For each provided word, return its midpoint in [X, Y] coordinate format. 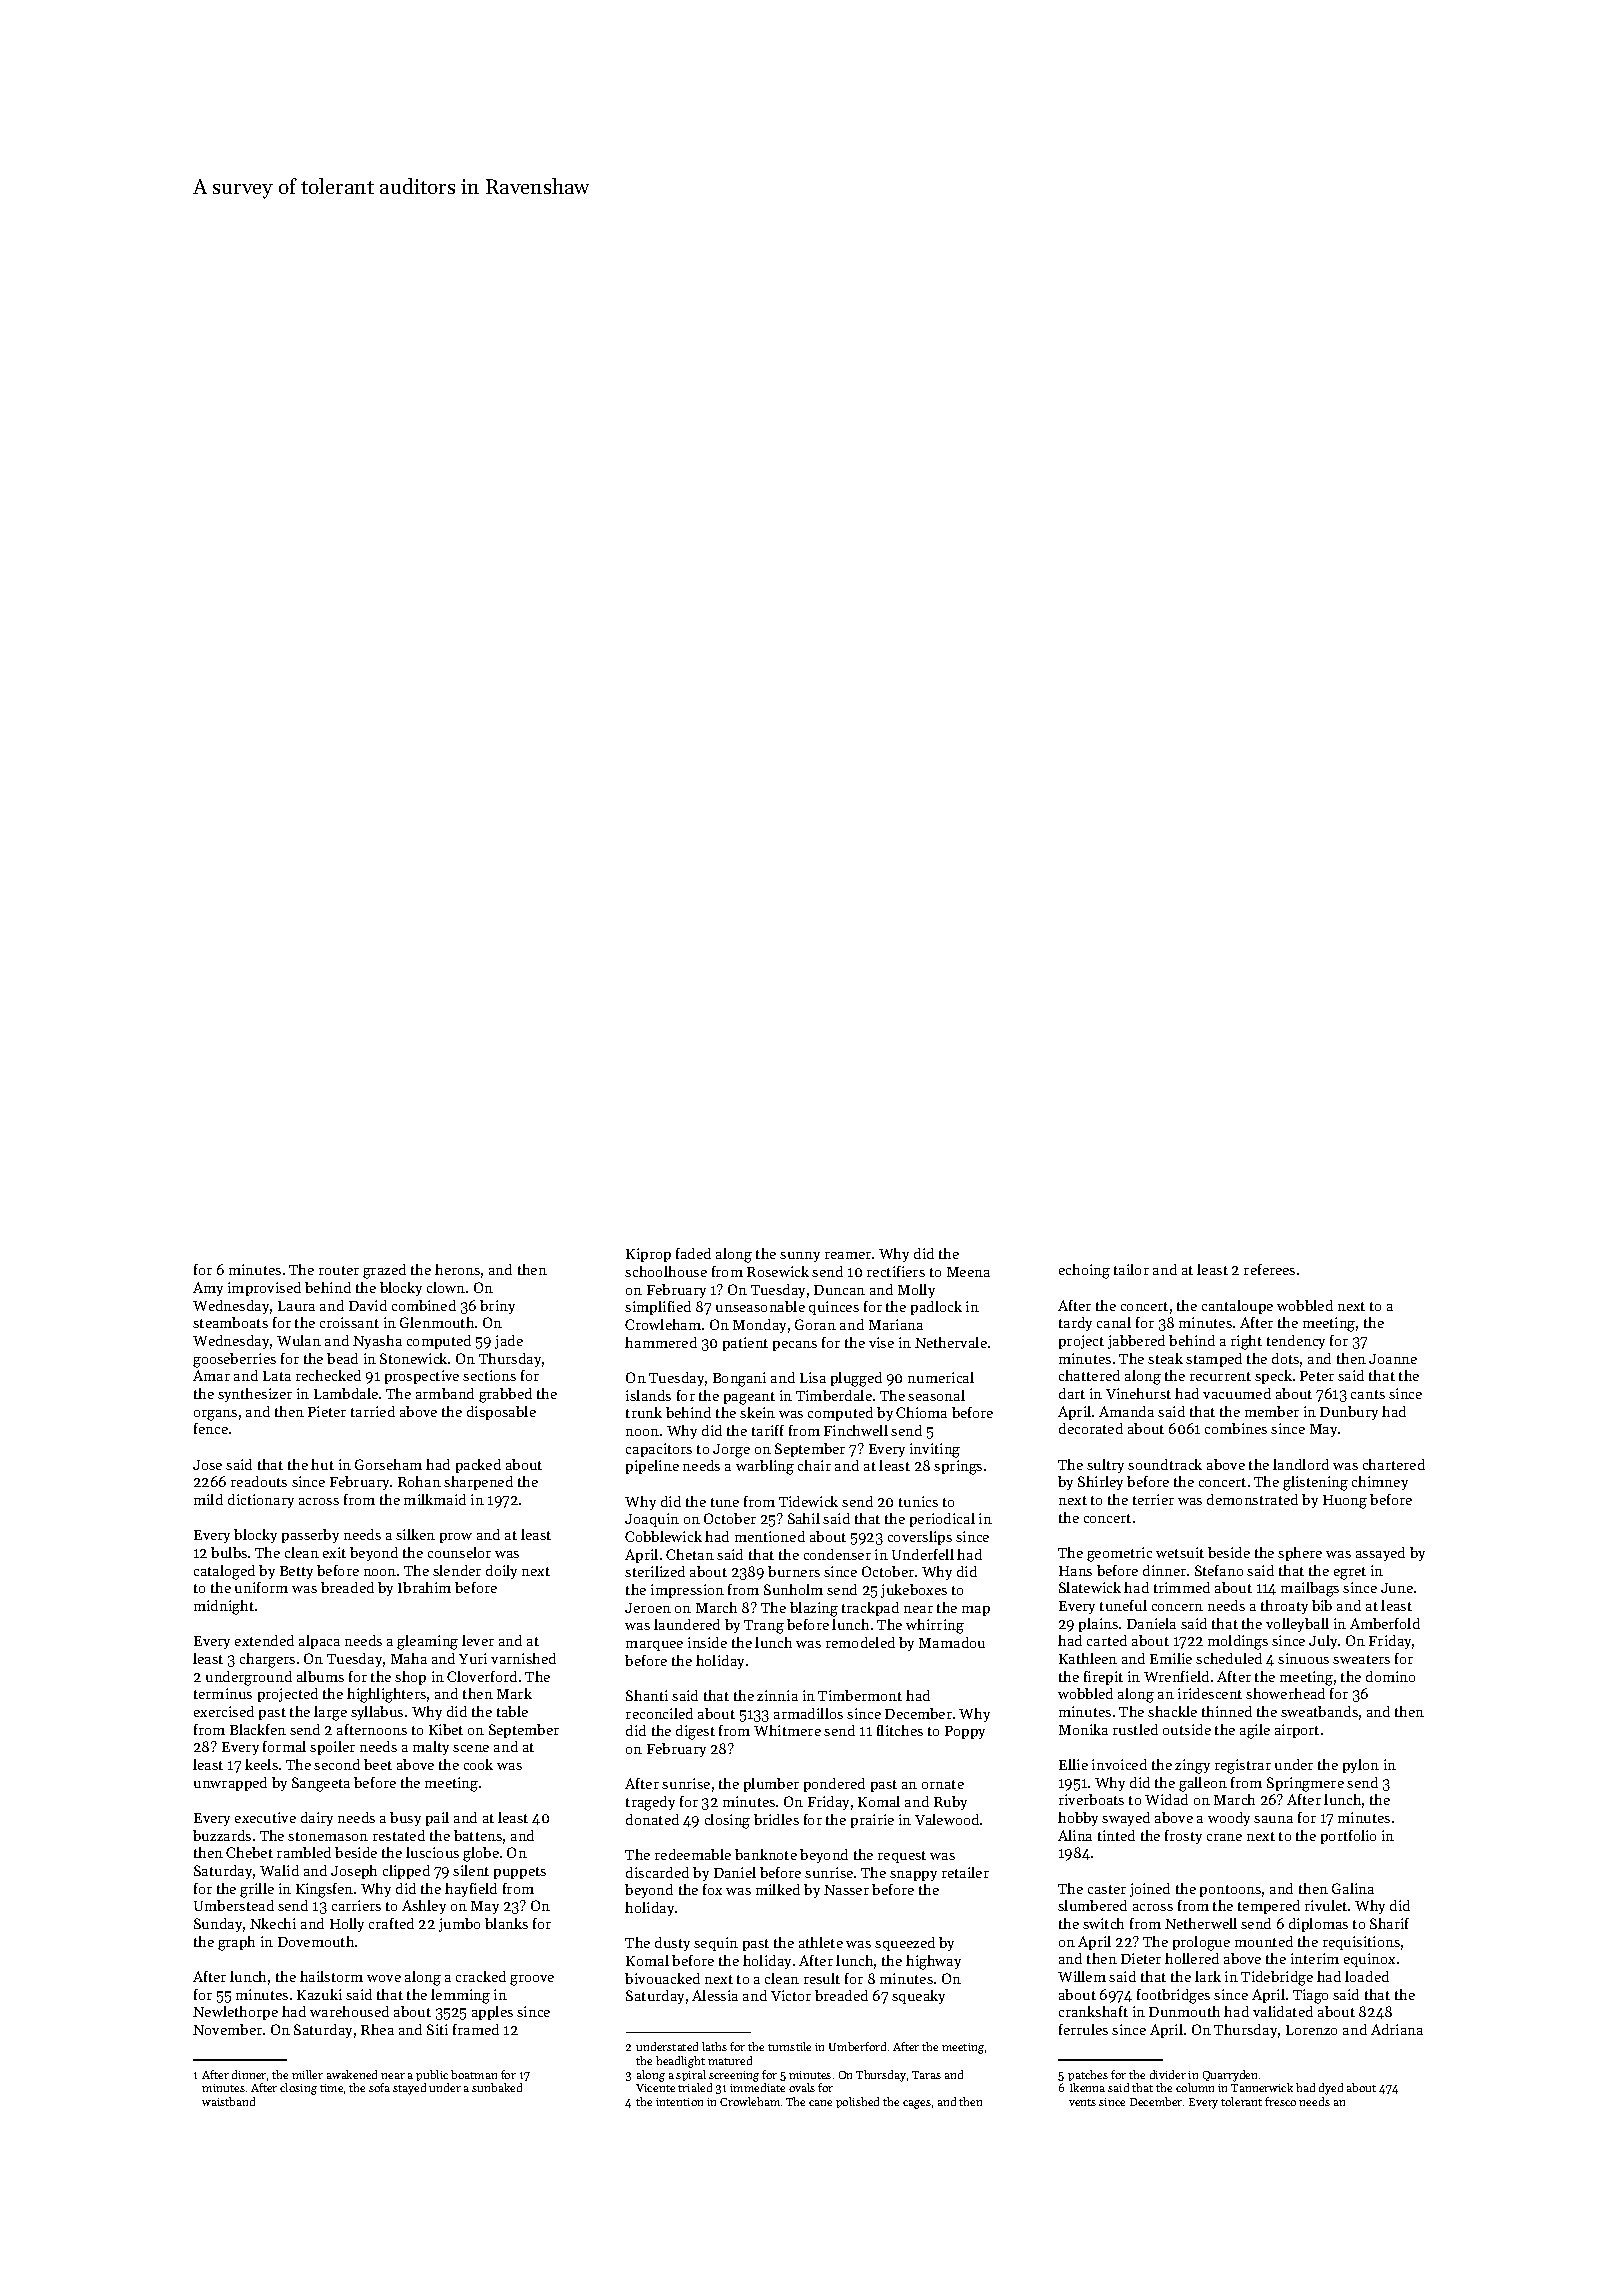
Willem [1082, 1976]
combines [1236, 1428]
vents [1082, 2102]
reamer [848, 1255]
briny [497, 1307]
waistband [228, 2101]
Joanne [1393, 1359]
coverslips [920, 1538]
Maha [409, 1658]
